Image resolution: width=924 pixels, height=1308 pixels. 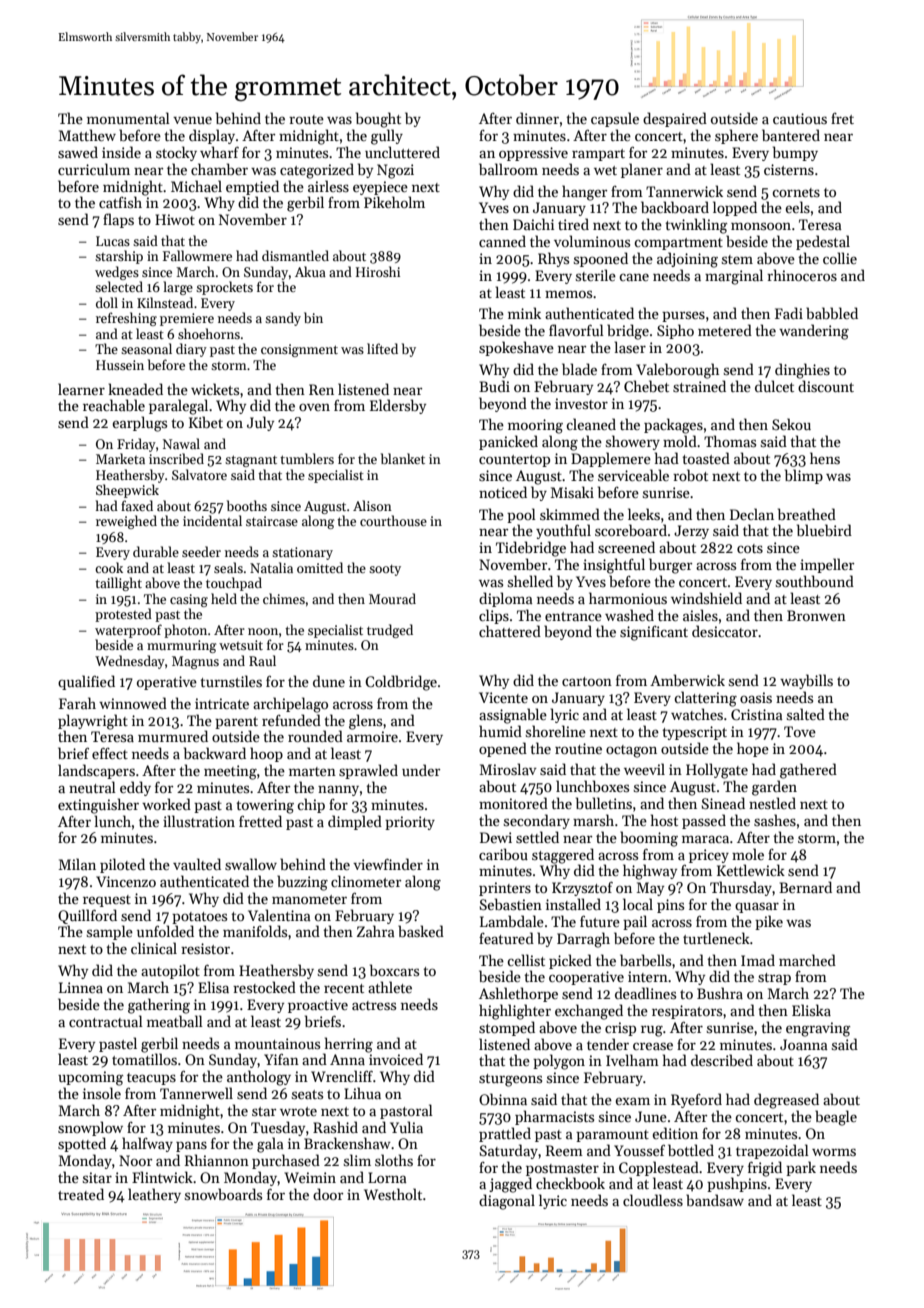 What do you see at coordinates (800, 118) in the screenshot?
I see `cautious` at bounding box center [800, 118].
